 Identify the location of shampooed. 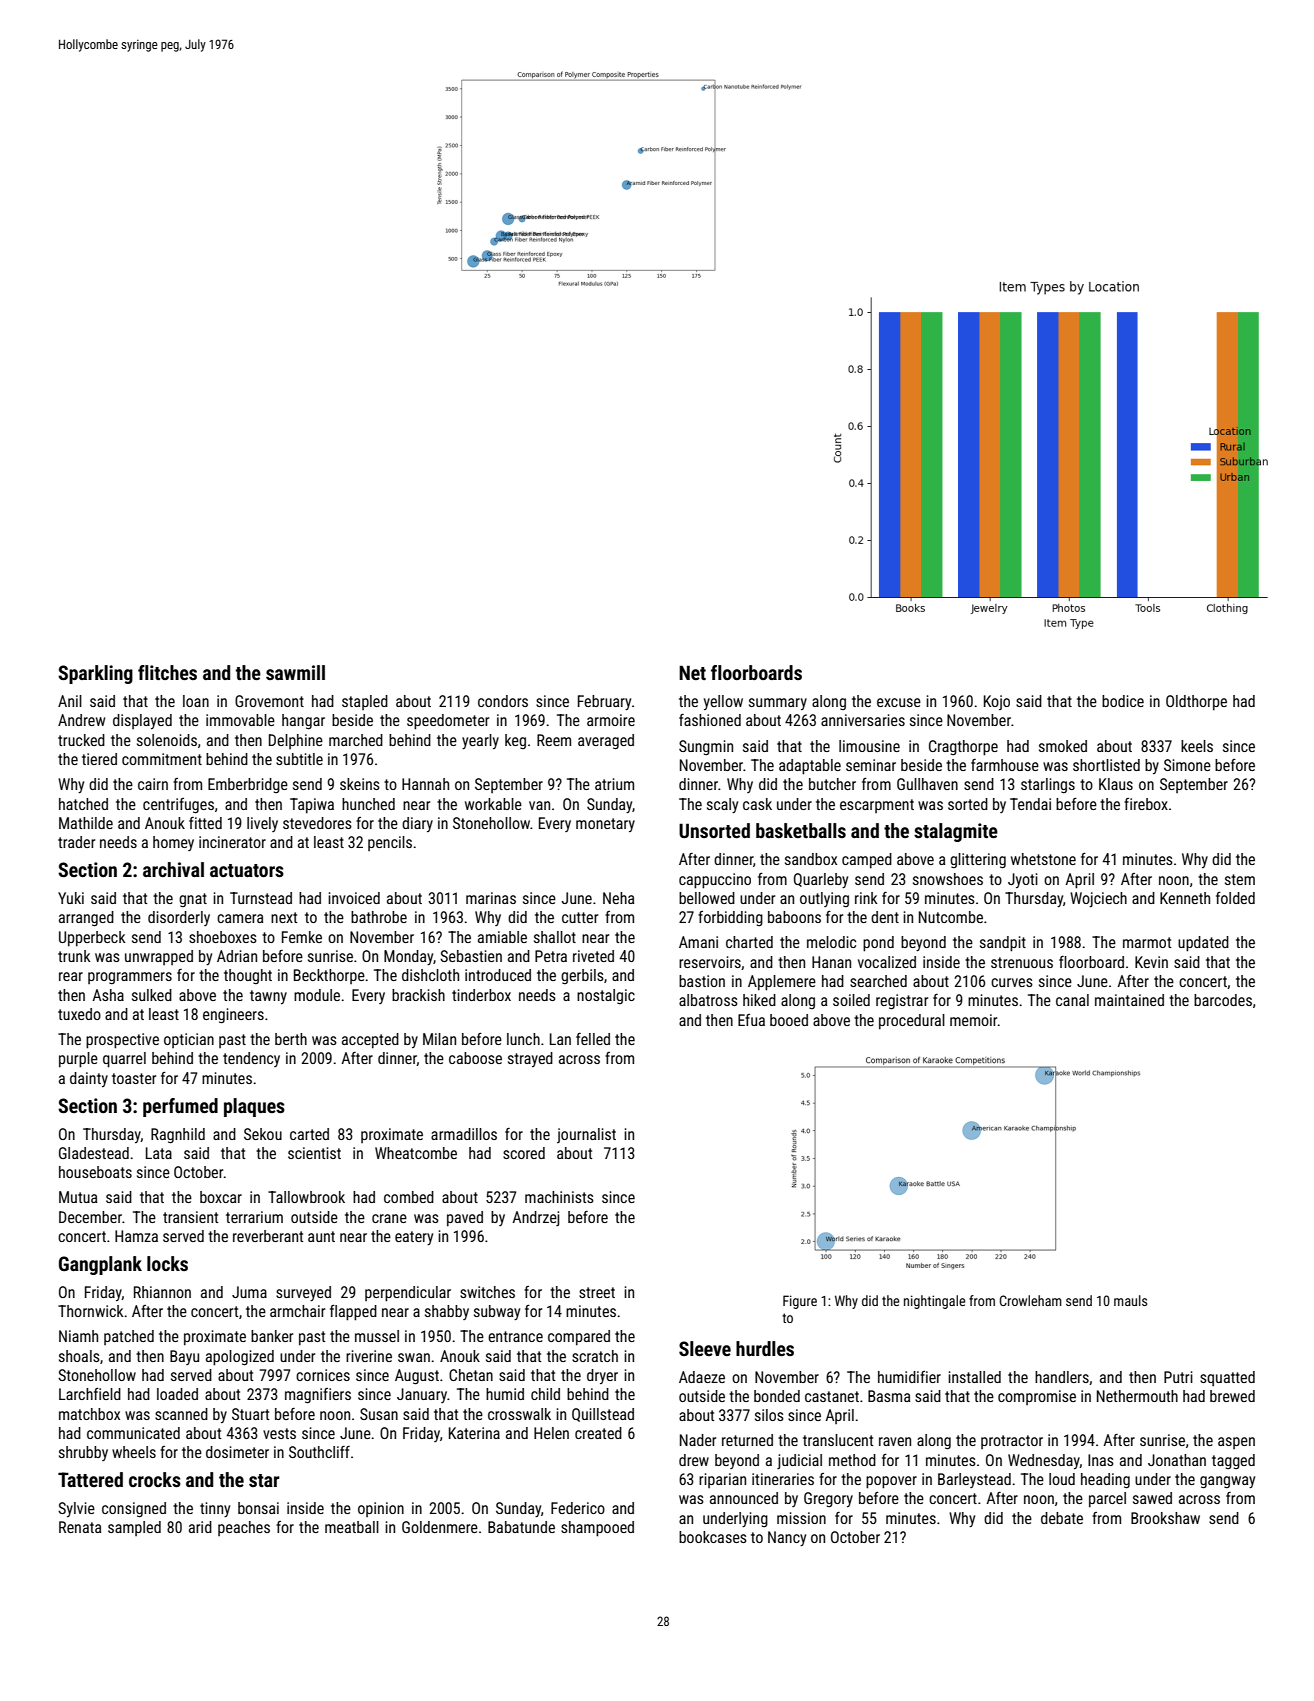
(597, 1529).
